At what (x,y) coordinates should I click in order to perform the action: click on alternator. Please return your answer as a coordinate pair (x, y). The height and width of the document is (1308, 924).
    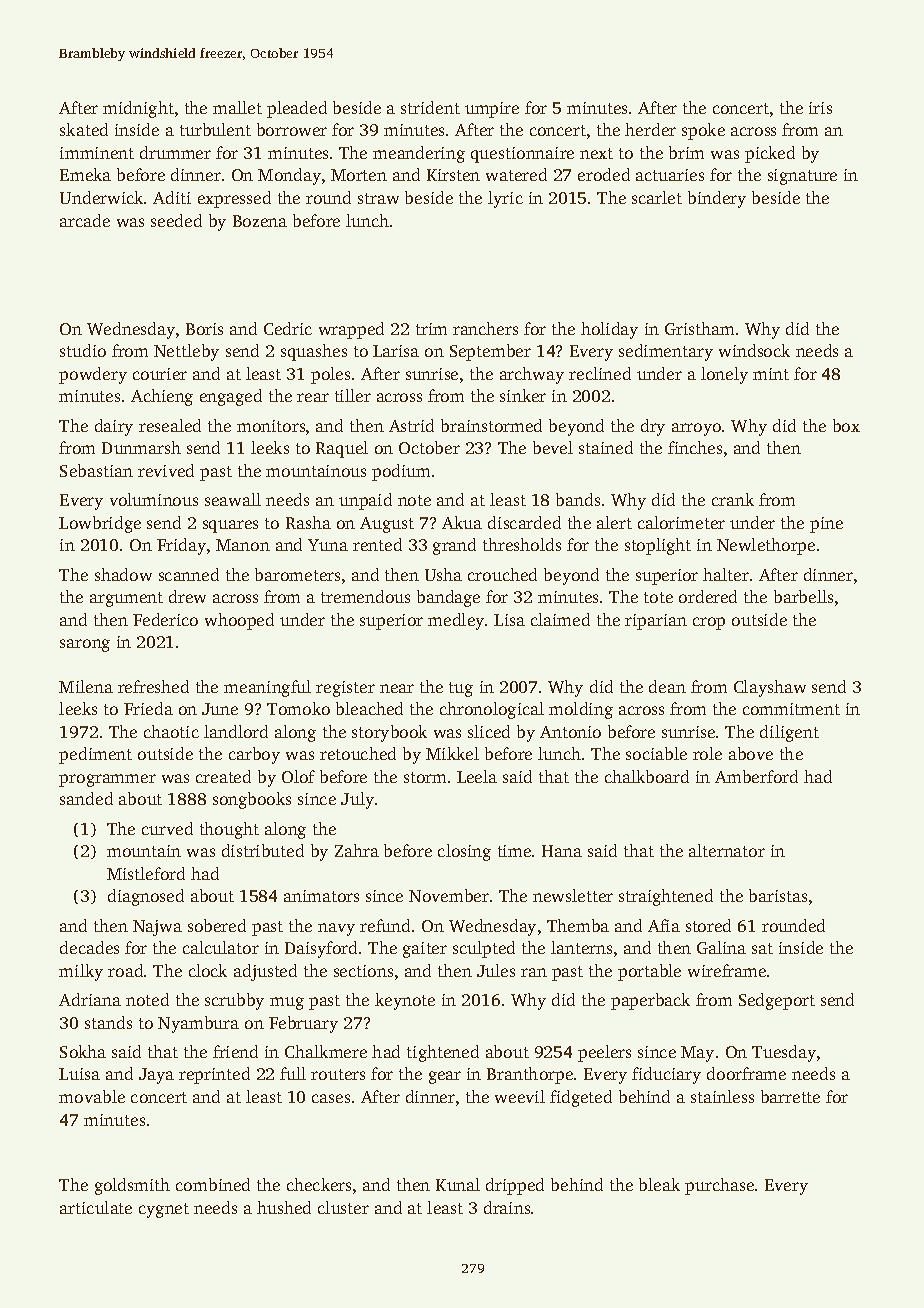
    Looking at the image, I should click on (727, 850).
